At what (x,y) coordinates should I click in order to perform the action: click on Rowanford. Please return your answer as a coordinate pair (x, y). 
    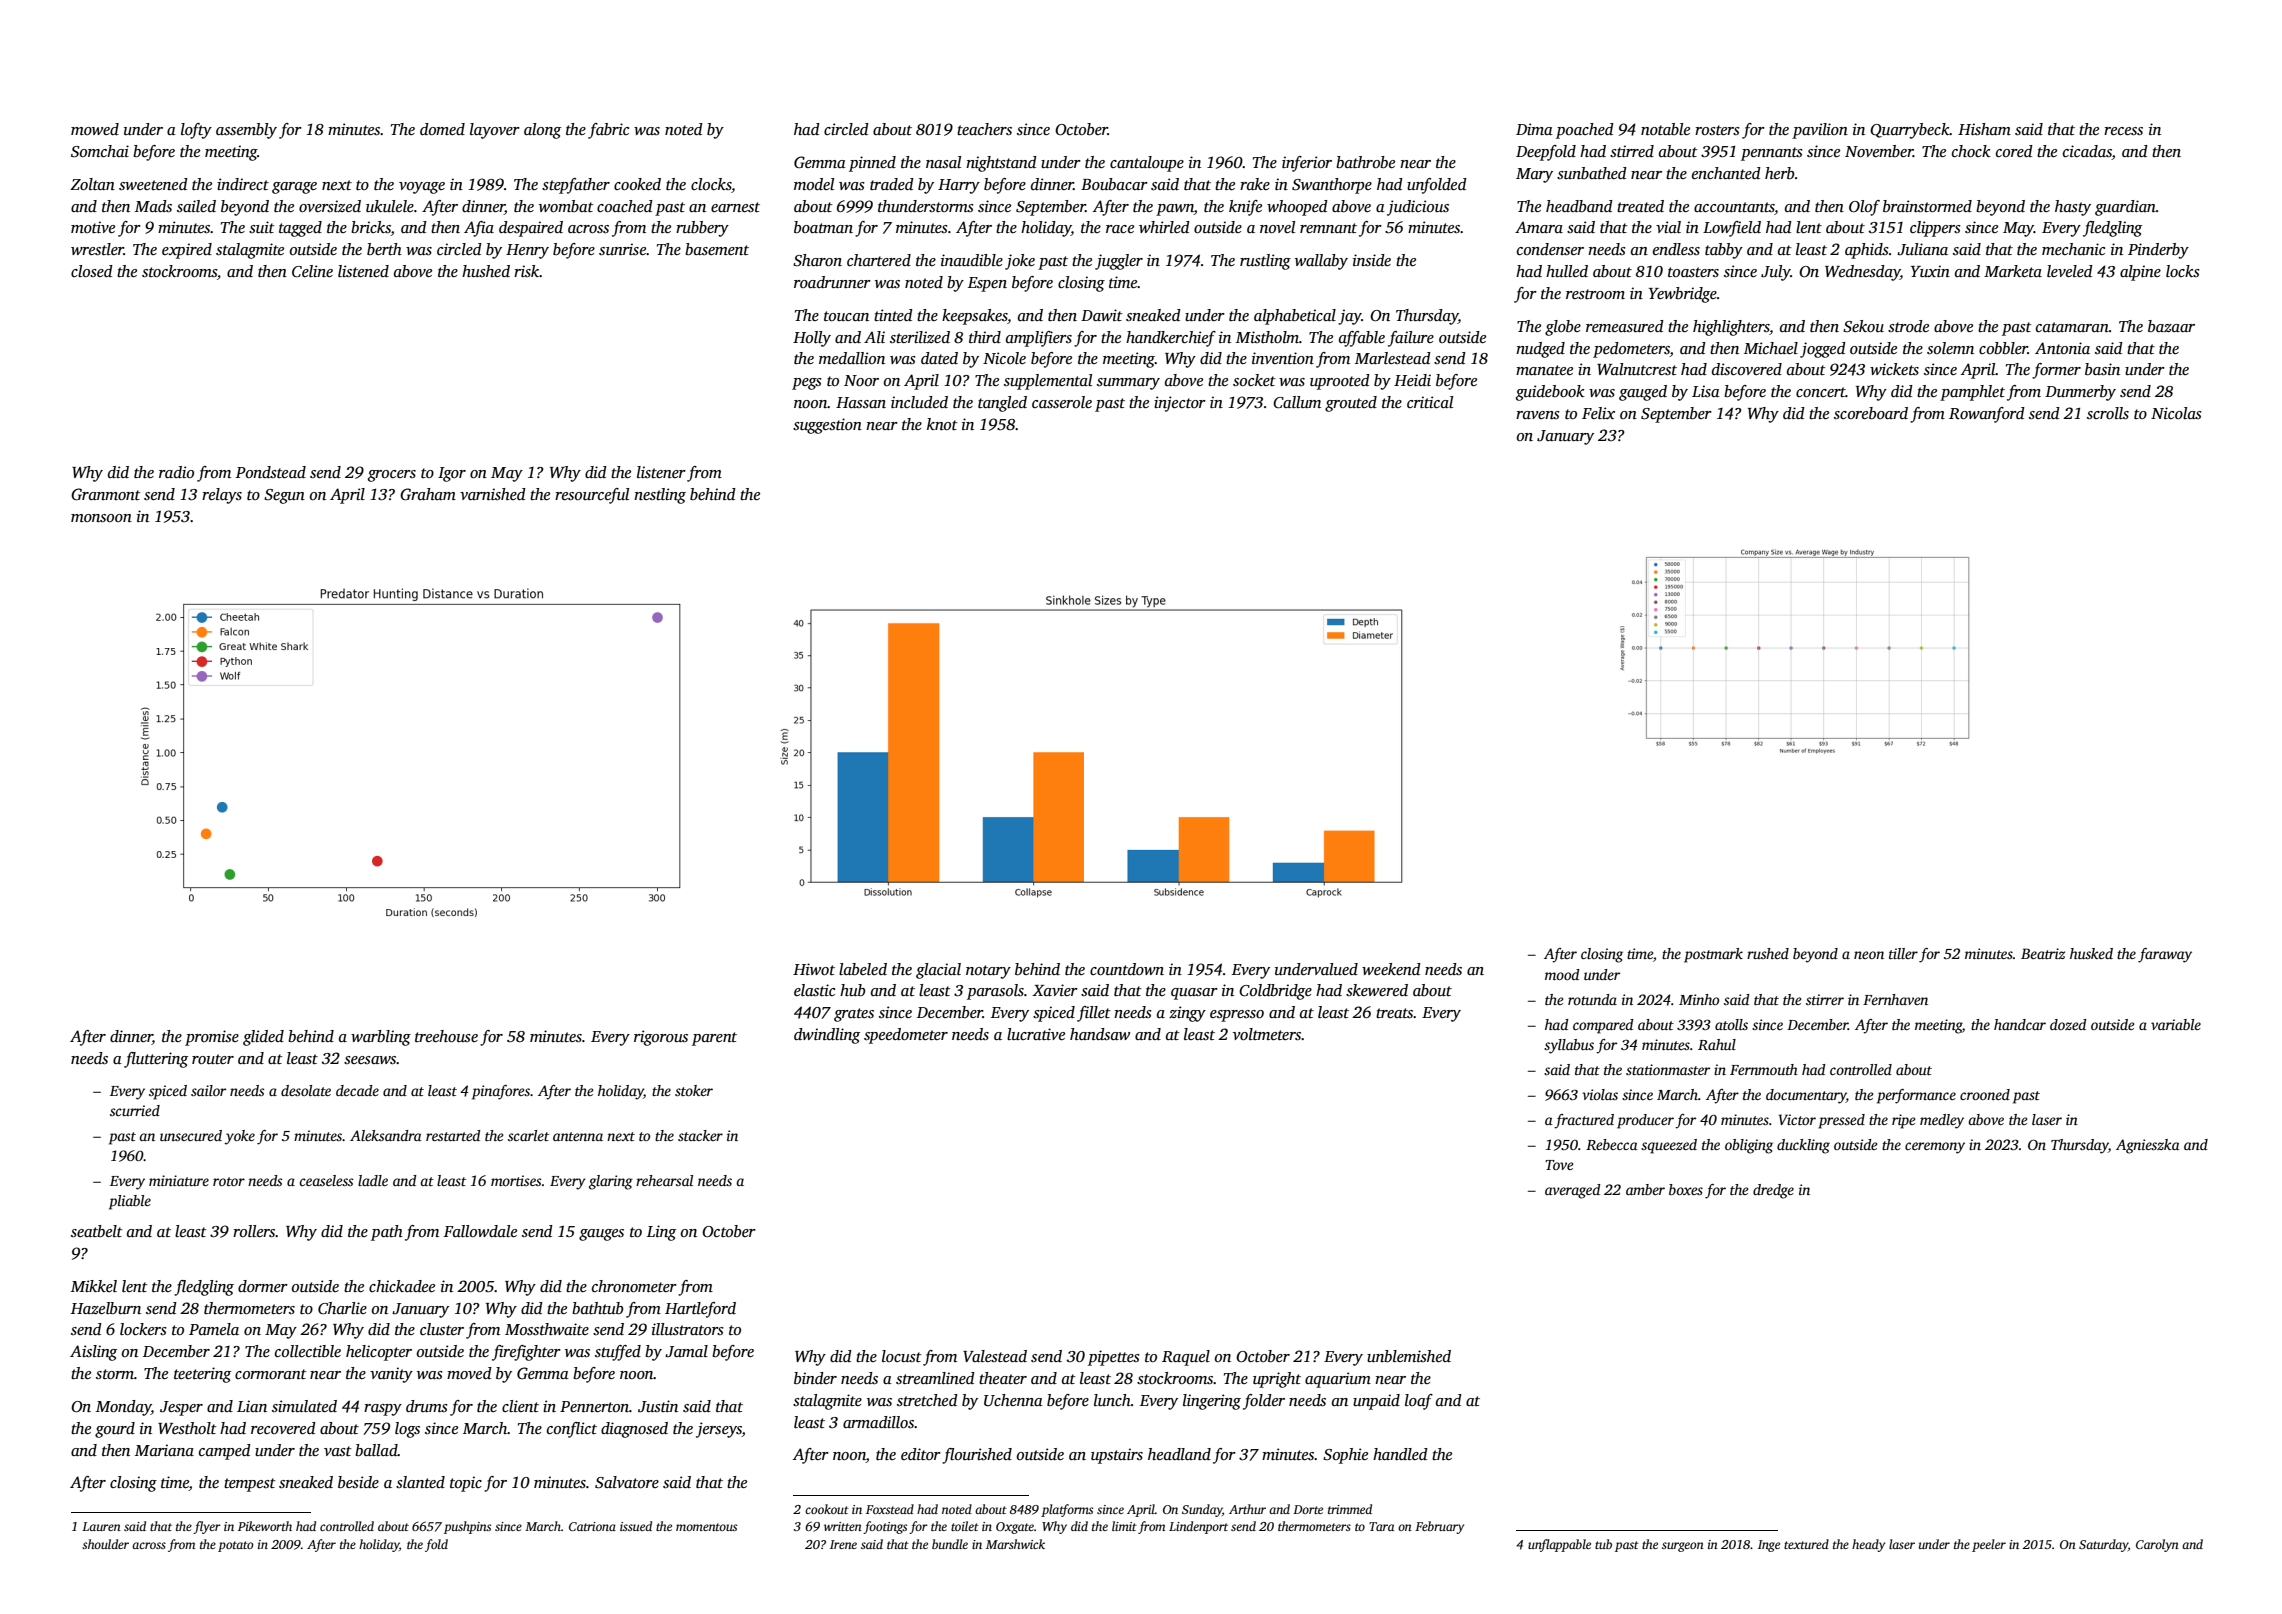
    Looking at the image, I should click on (1987, 415).
